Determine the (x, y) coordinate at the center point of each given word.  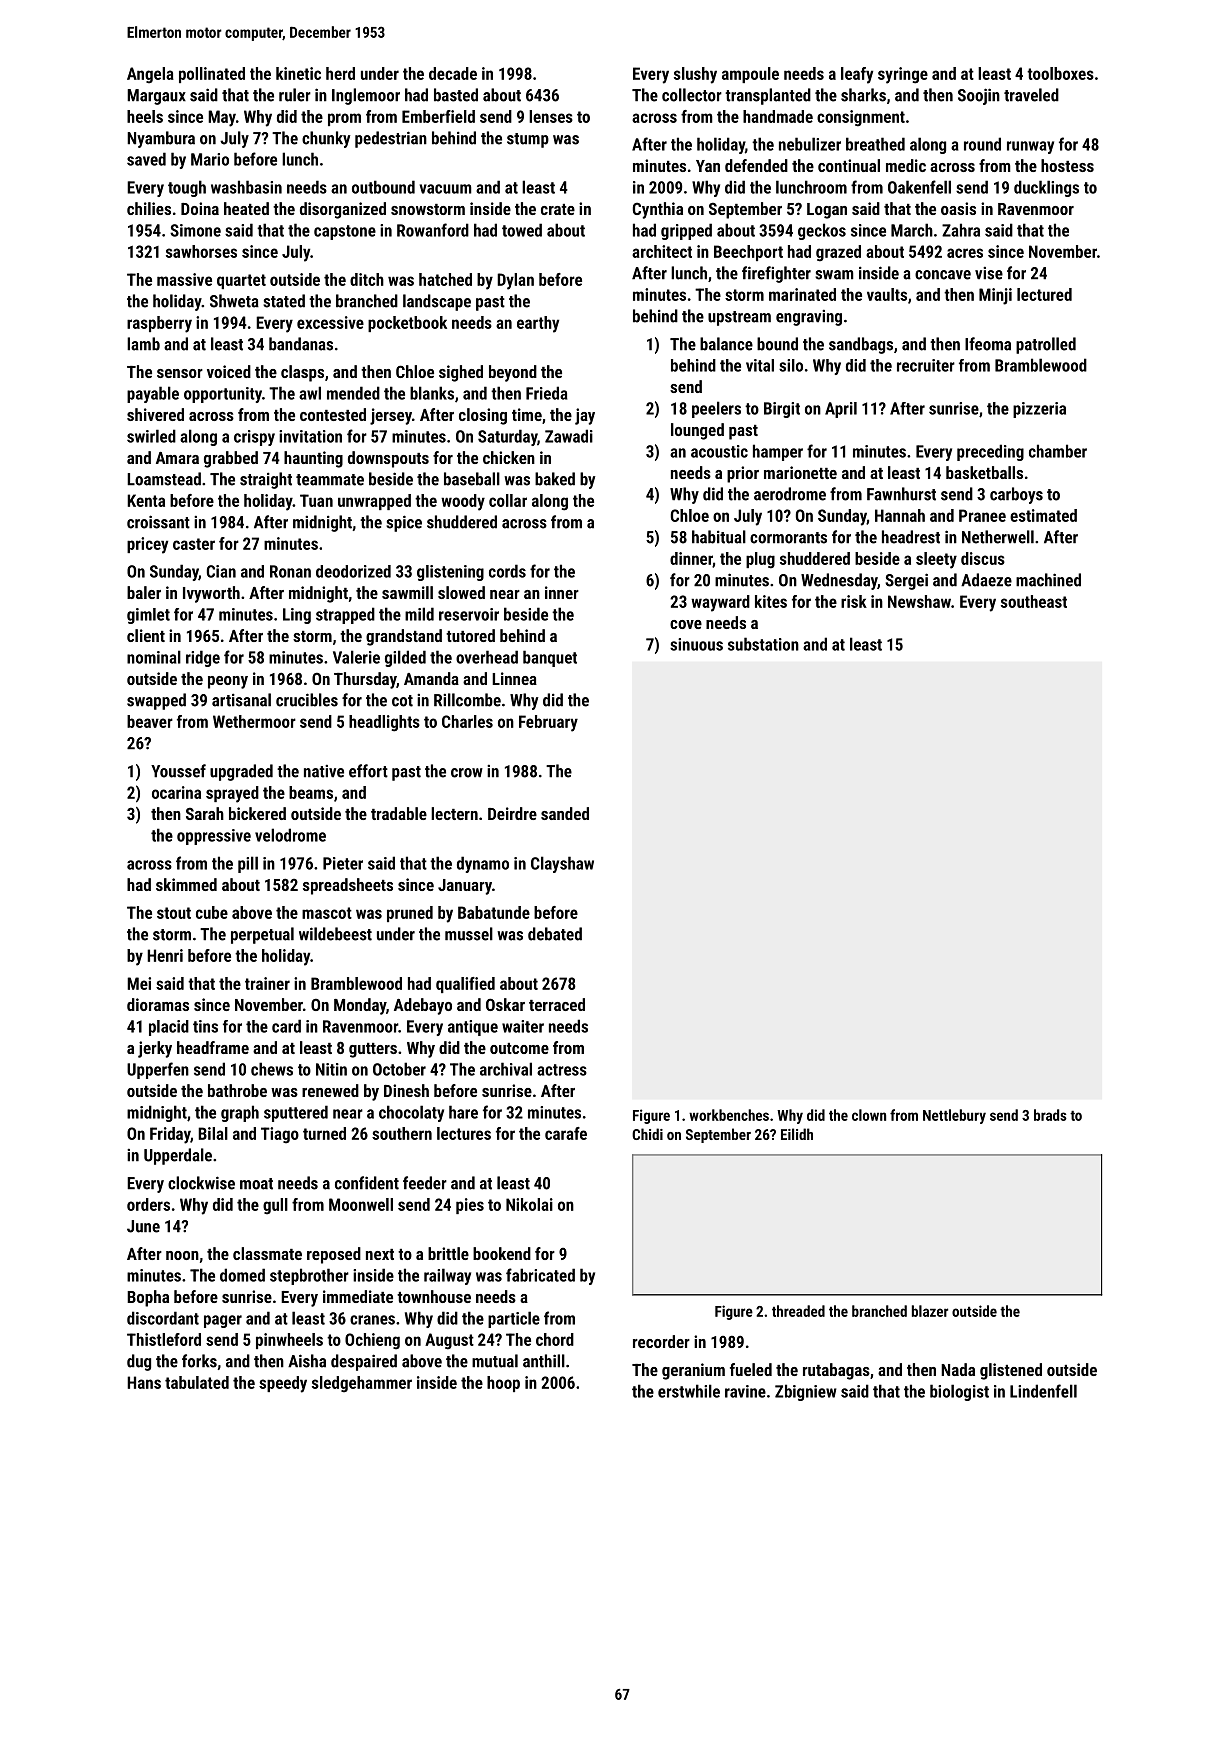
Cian (221, 571)
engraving (809, 318)
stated (284, 301)
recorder (661, 1341)
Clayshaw (562, 864)
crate (558, 209)
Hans (144, 1382)
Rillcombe (467, 700)
